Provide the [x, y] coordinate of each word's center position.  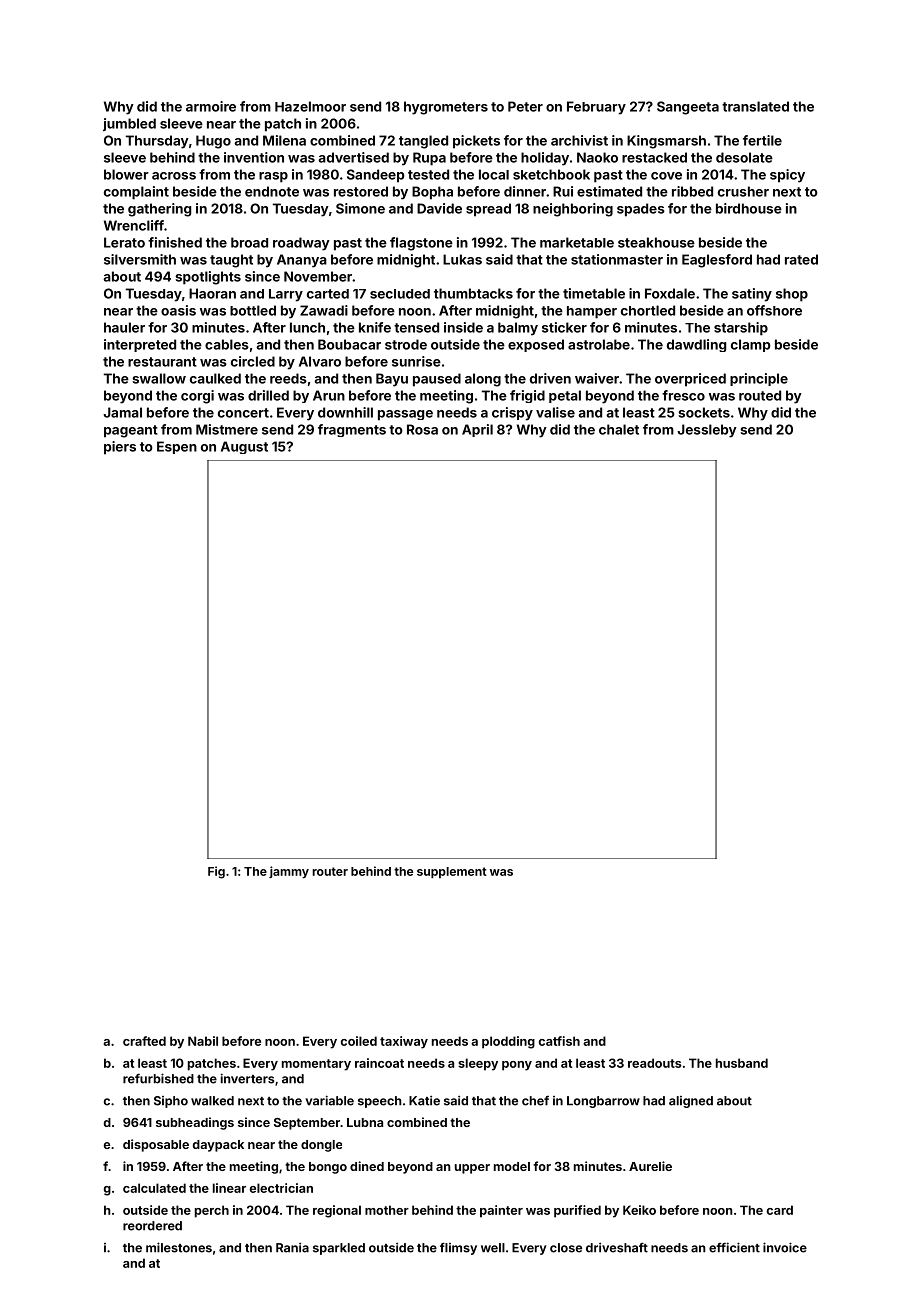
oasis [178, 310]
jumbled [129, 125]
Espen [177, 447]
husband [742, 1063]
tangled [423, 142]
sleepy [478, 1064]
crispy [512, 414]
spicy [787, 176]
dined [367, 1166]
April [477, 430]
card [780, 1210]
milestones [179, 1247]
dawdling [696, 345]
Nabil [203, 1041]
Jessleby [707, 431]
